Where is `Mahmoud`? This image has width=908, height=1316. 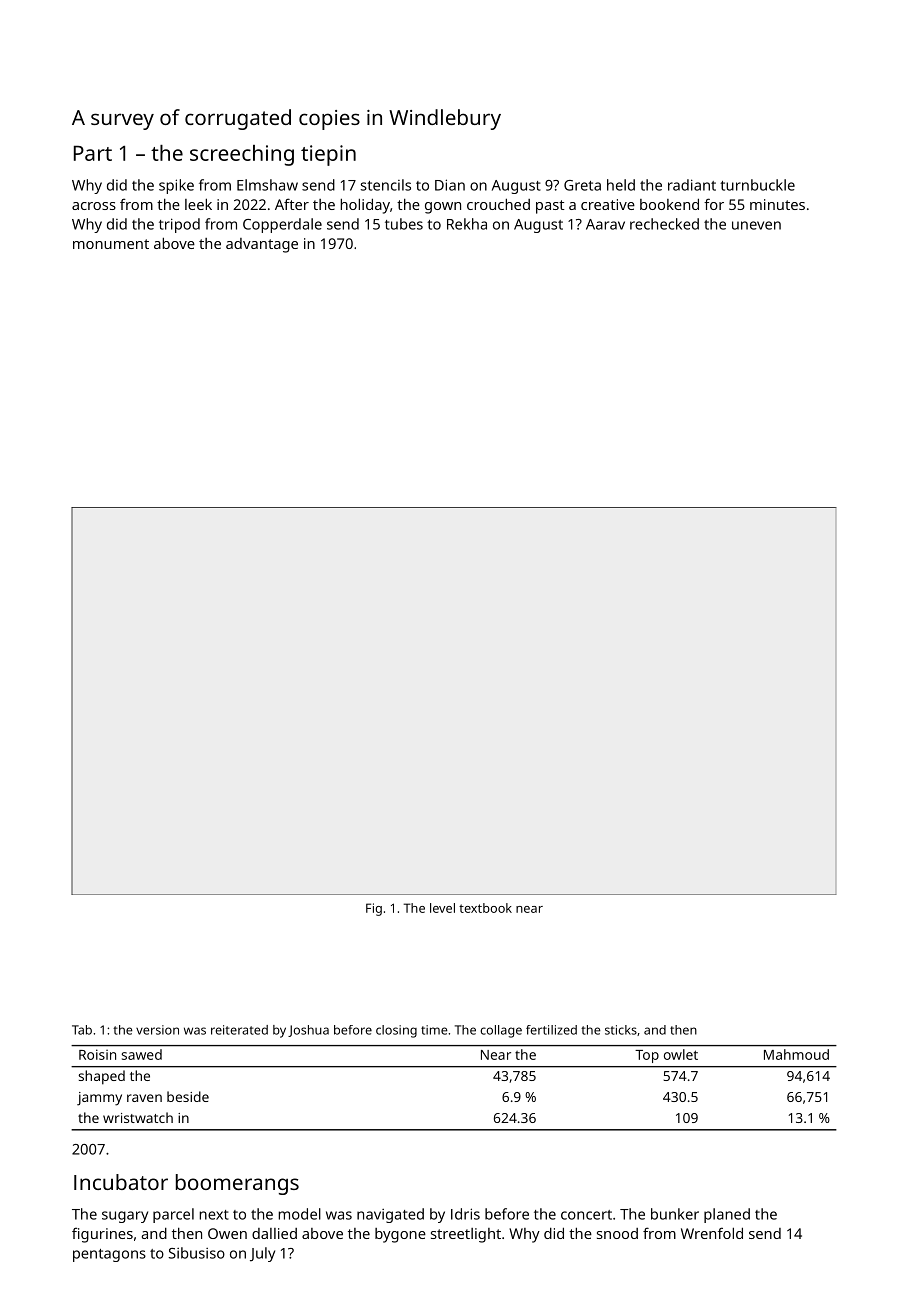 Mahmoud is located at coordinates (796, 1054).
